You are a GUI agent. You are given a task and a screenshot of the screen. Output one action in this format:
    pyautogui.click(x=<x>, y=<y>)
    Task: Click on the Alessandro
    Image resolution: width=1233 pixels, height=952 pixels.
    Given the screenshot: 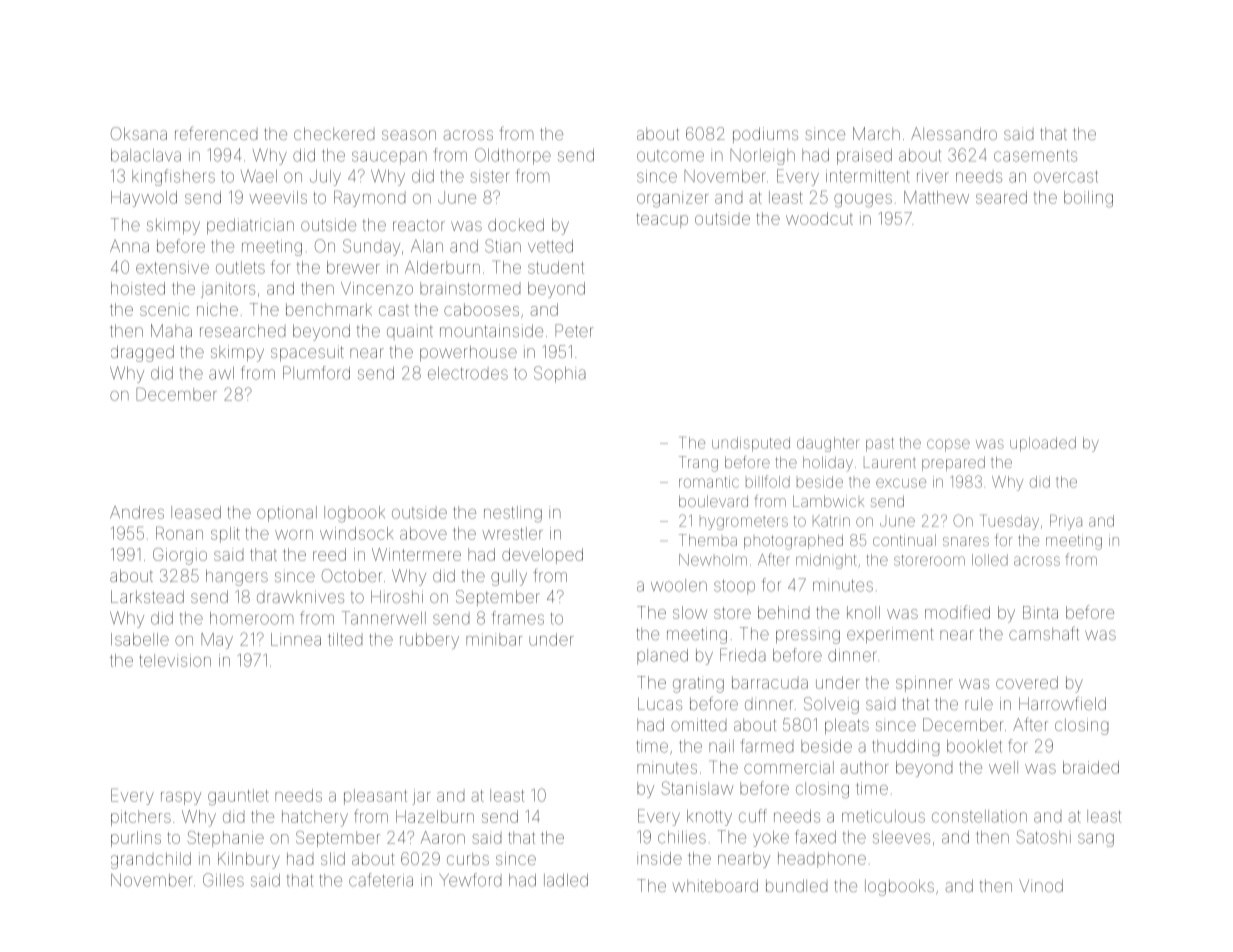 What is the action you would take?
    pyautogui.click(x=954, y=133)
